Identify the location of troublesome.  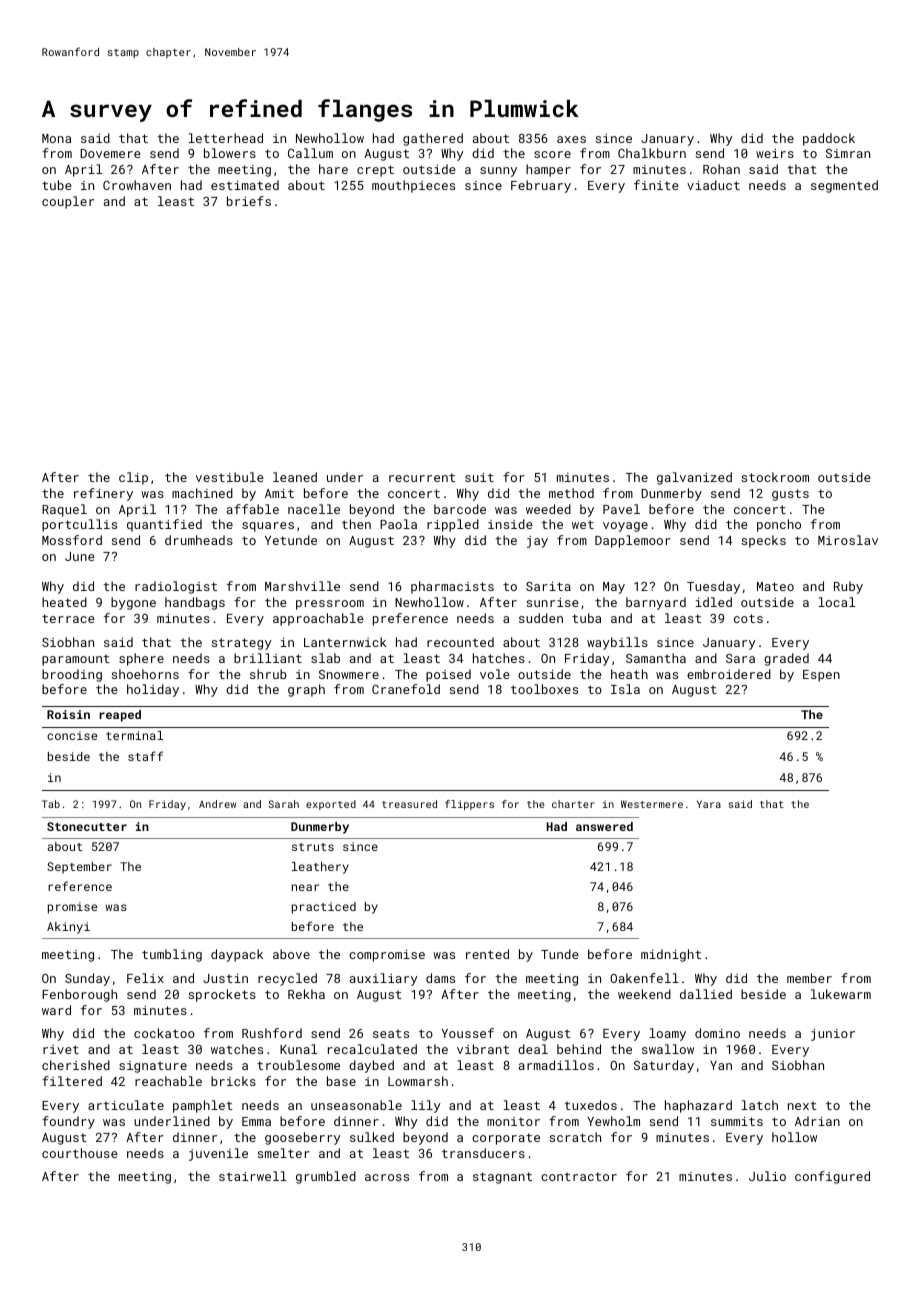
(298, 1065).
